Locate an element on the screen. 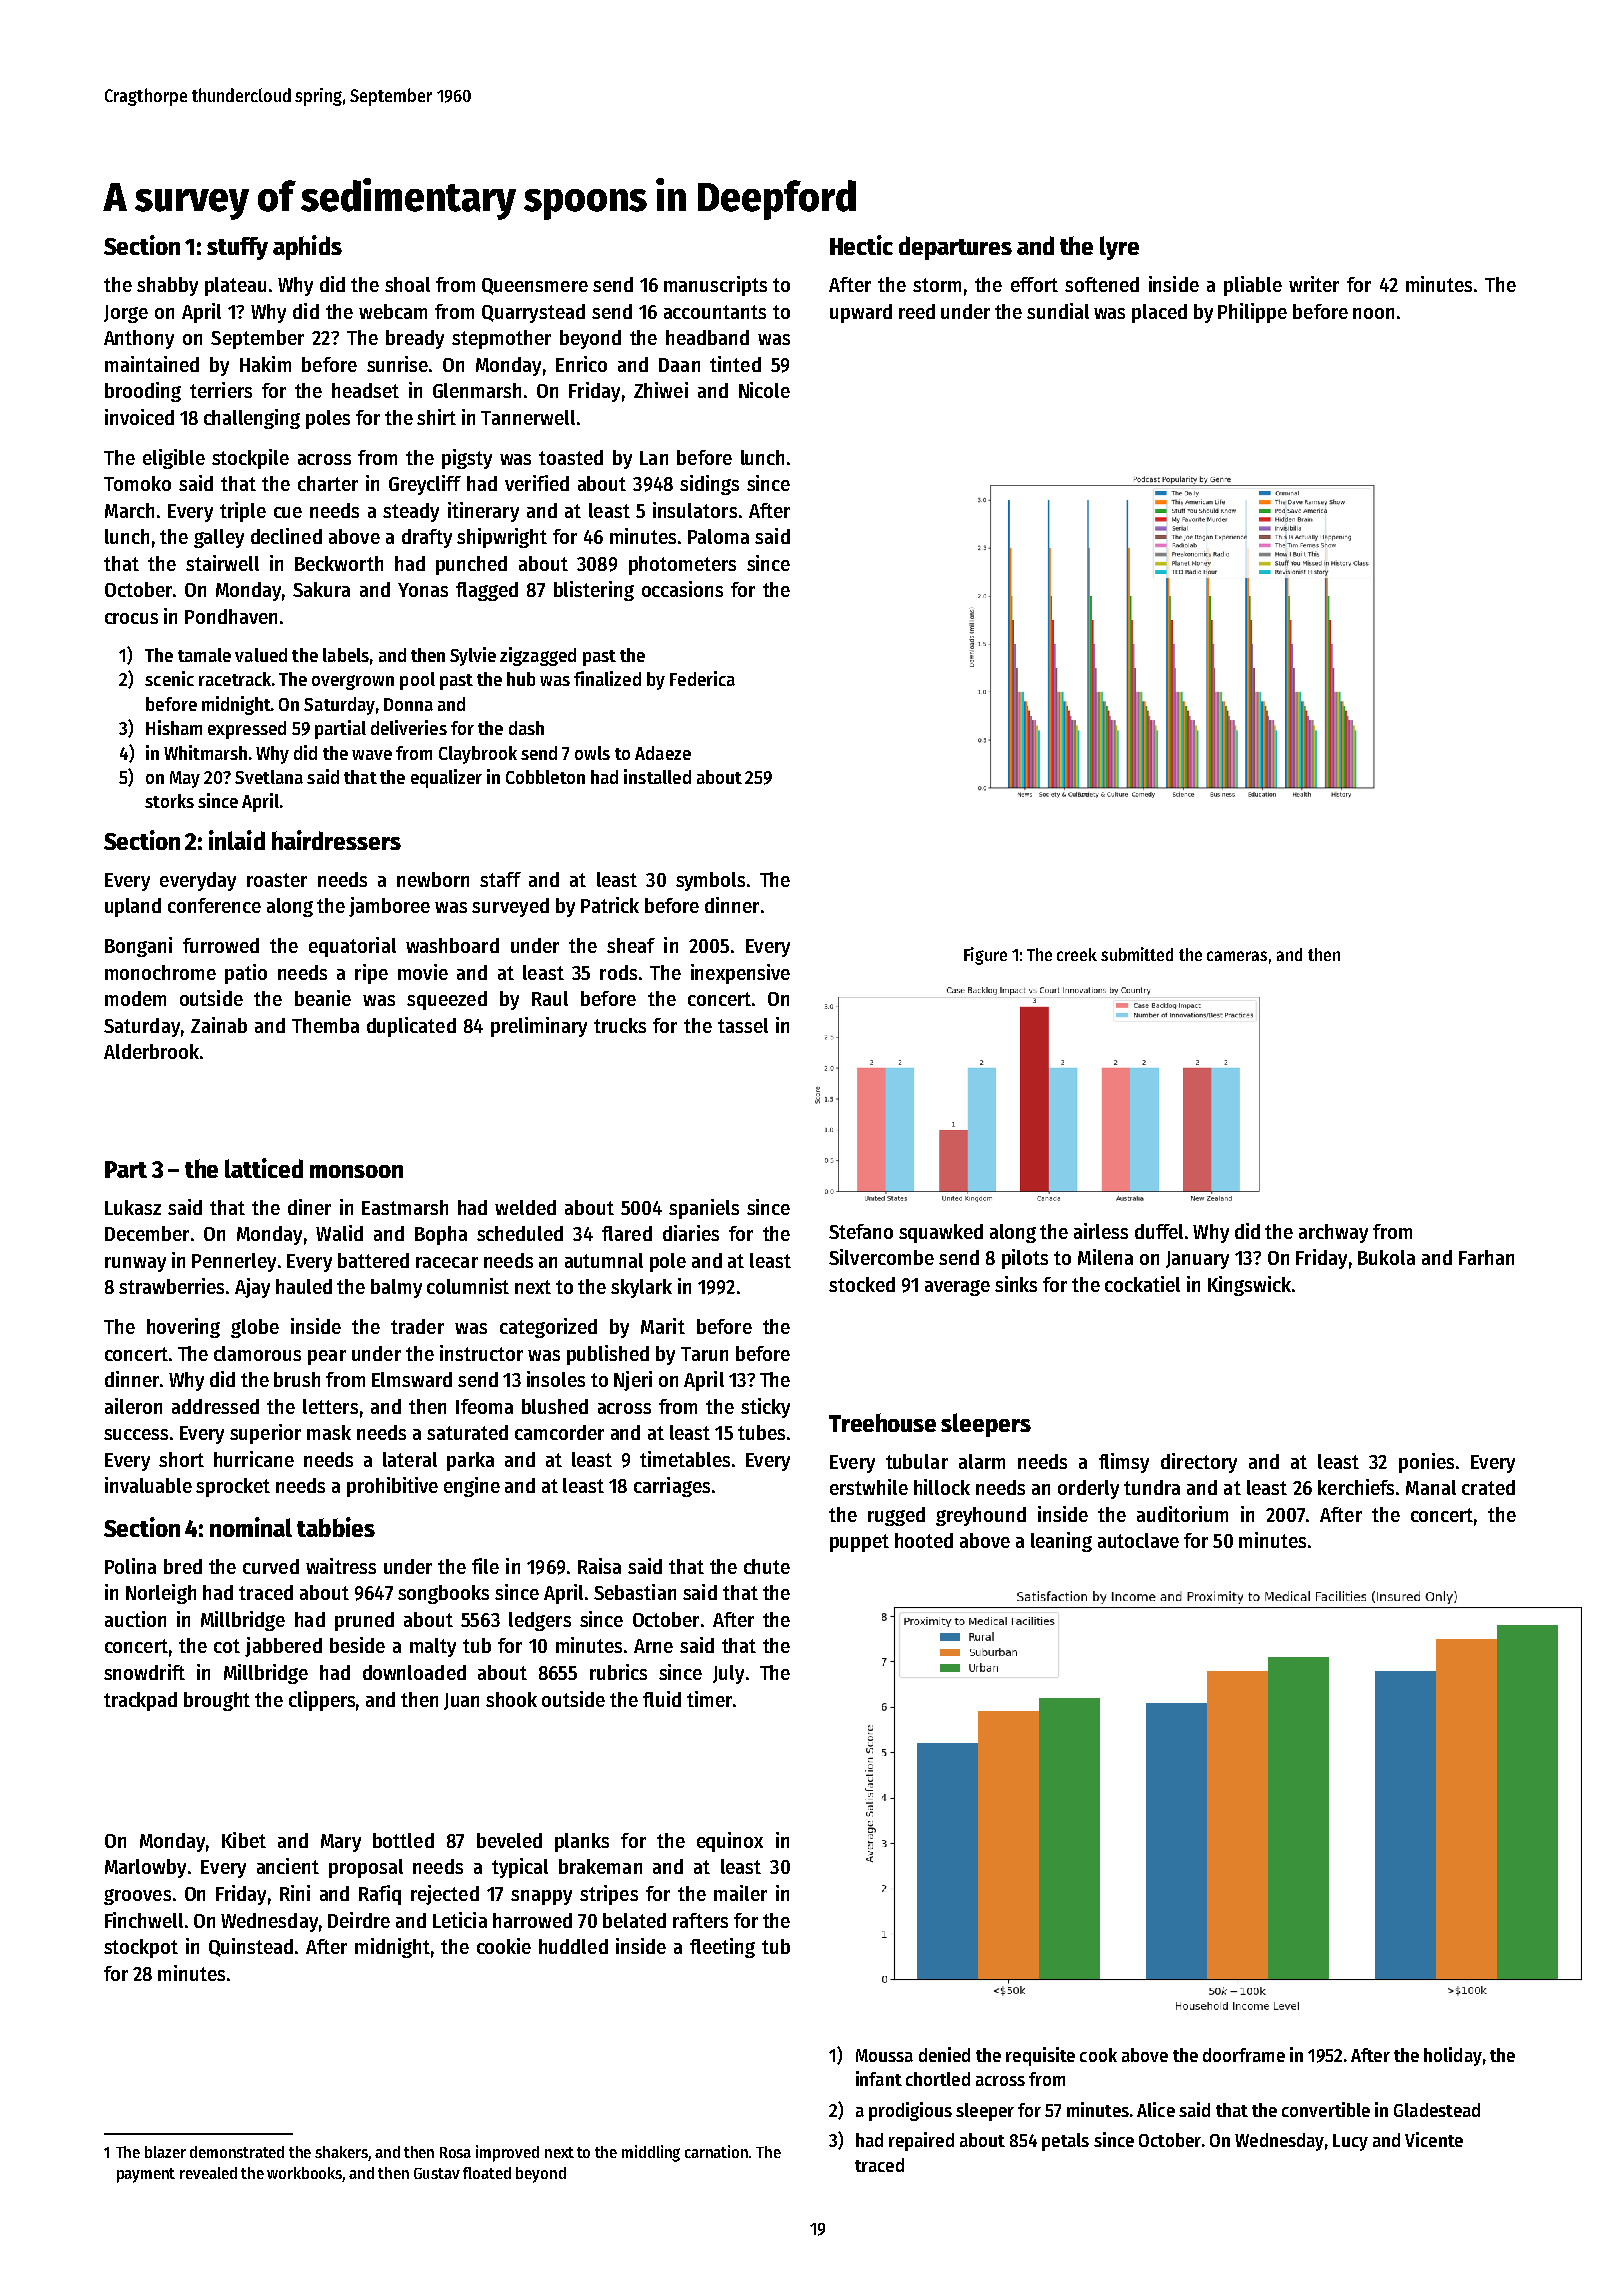 The width and height of the screenshot is (1620, 2292). Lukasz is located at coordinates (133, 1207).
